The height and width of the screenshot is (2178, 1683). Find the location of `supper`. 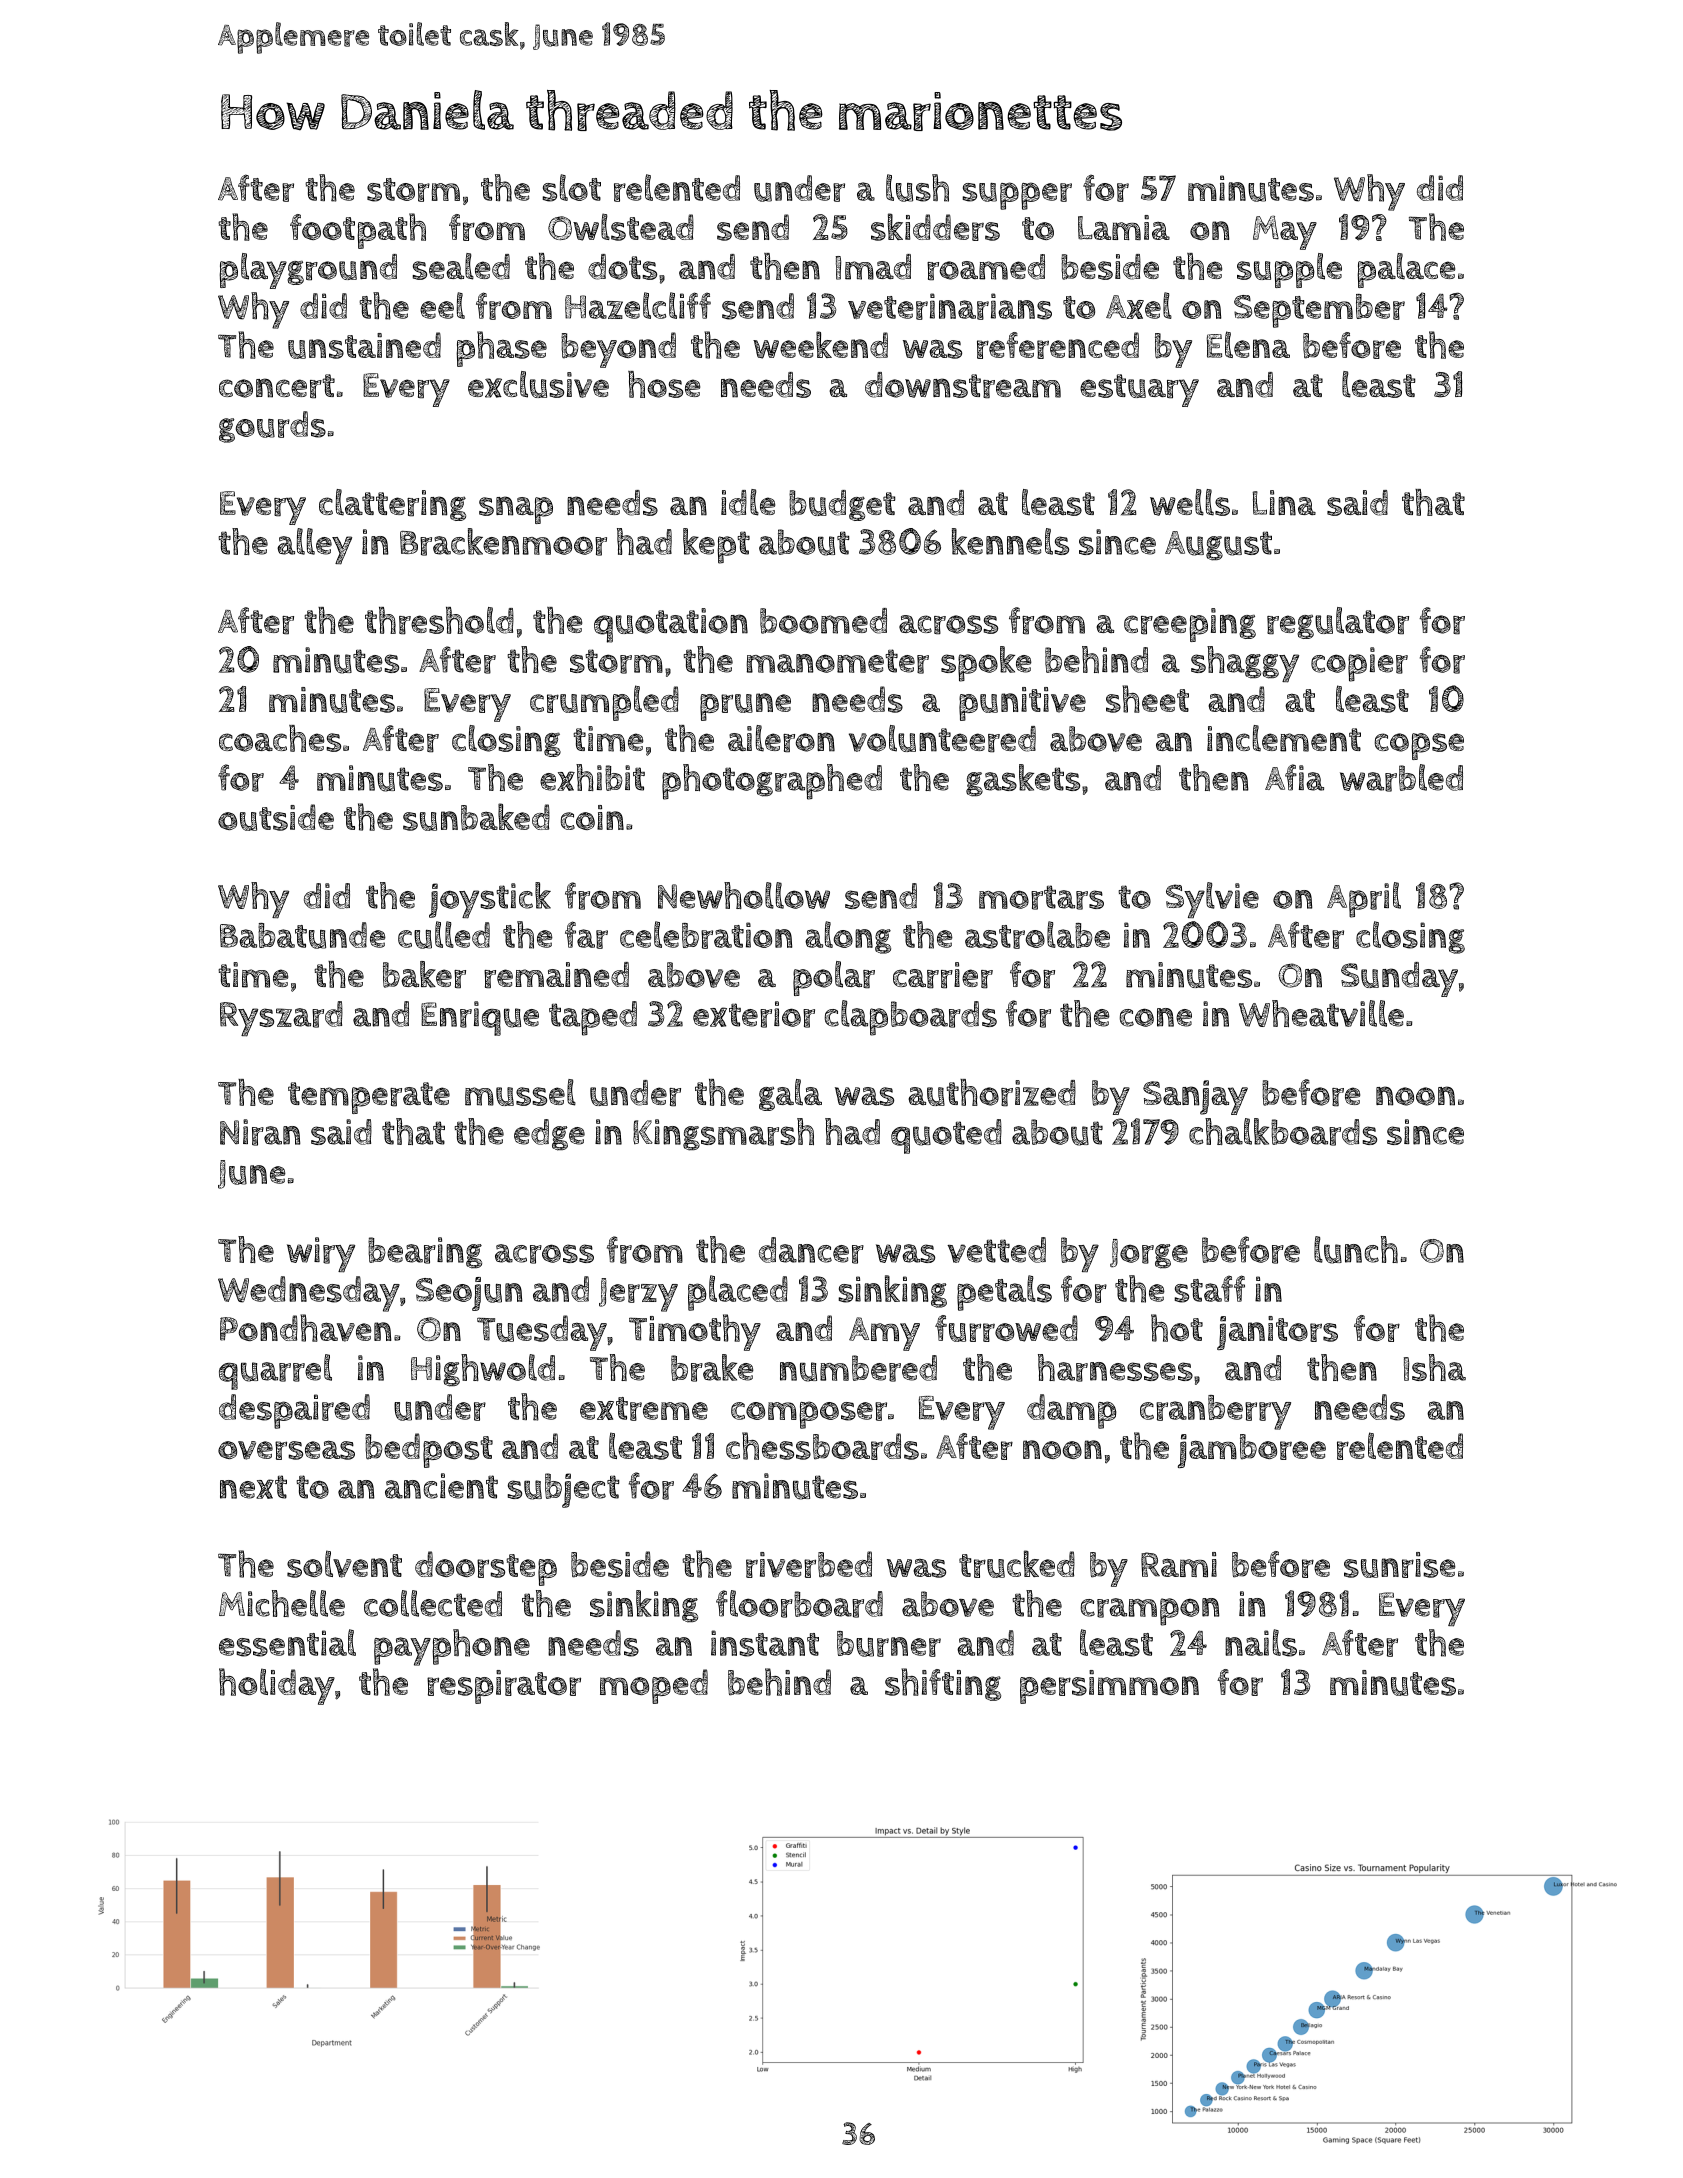

supper is located at coordinates (1017, 196).
